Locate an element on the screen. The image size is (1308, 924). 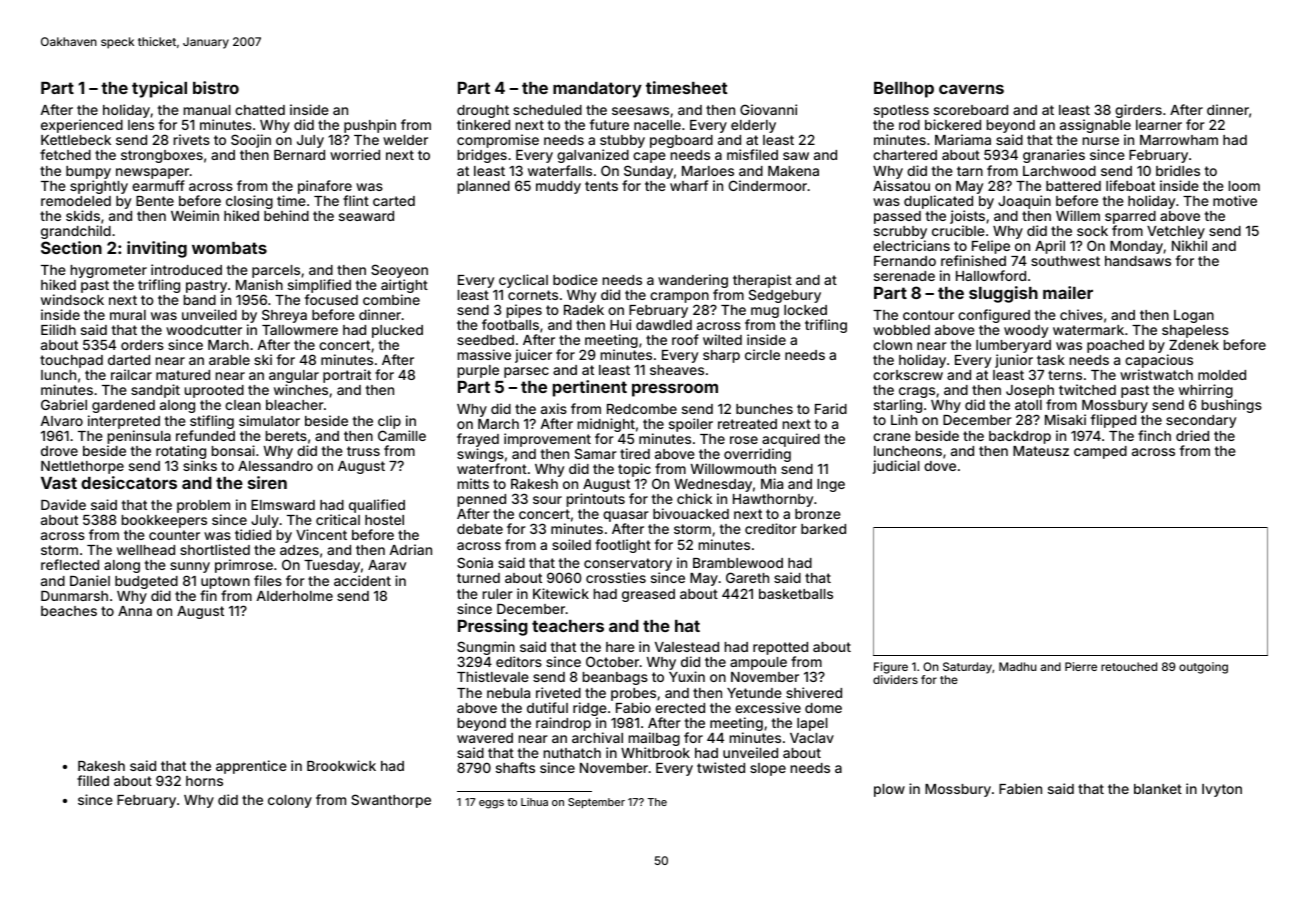
truss is located at coordinates (363, 451).
